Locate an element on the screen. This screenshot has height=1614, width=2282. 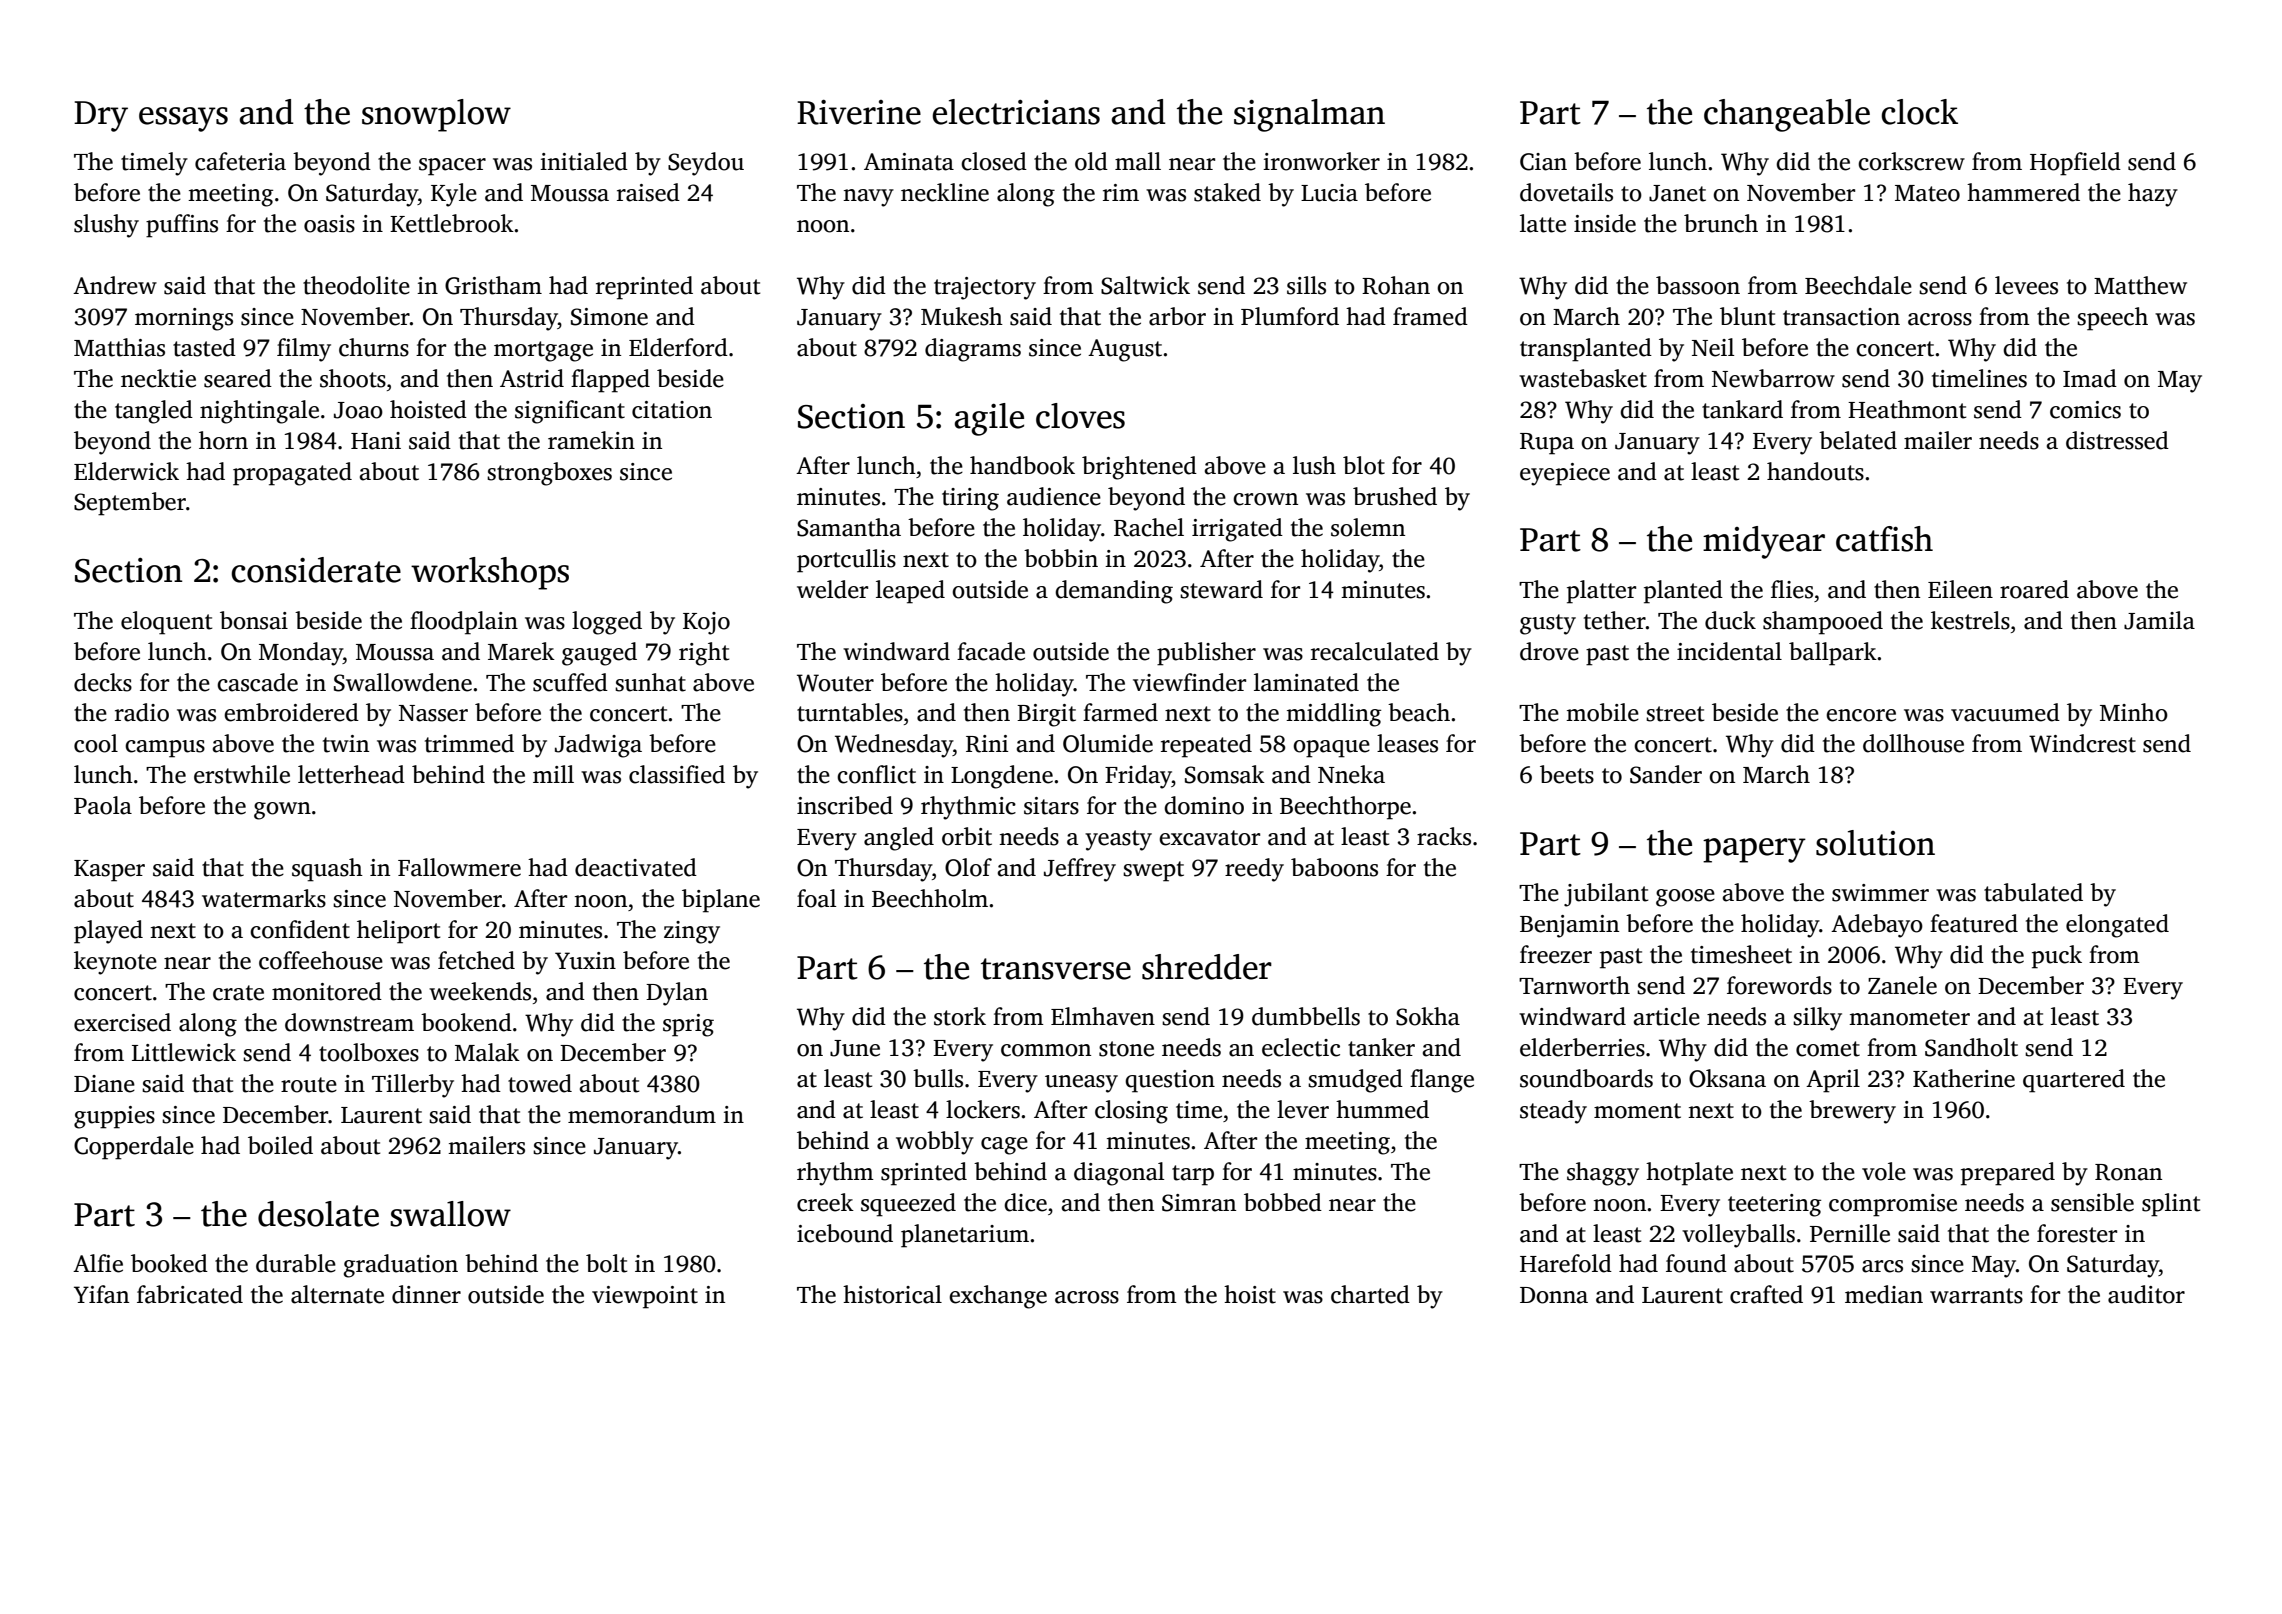
Dry is located at coordinates (101, 116).
